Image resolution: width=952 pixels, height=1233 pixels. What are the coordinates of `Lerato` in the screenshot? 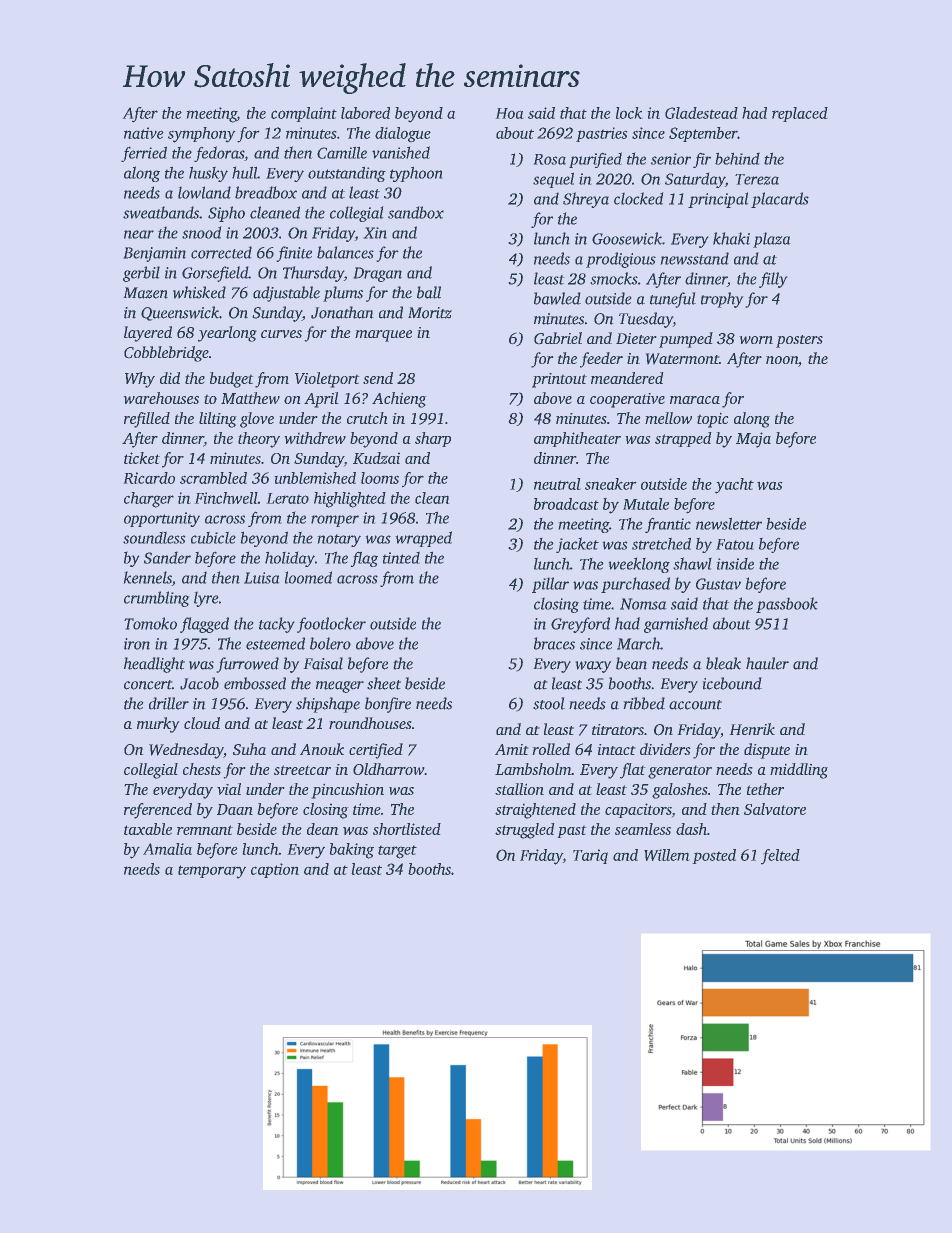 It's located at (288, 498).
